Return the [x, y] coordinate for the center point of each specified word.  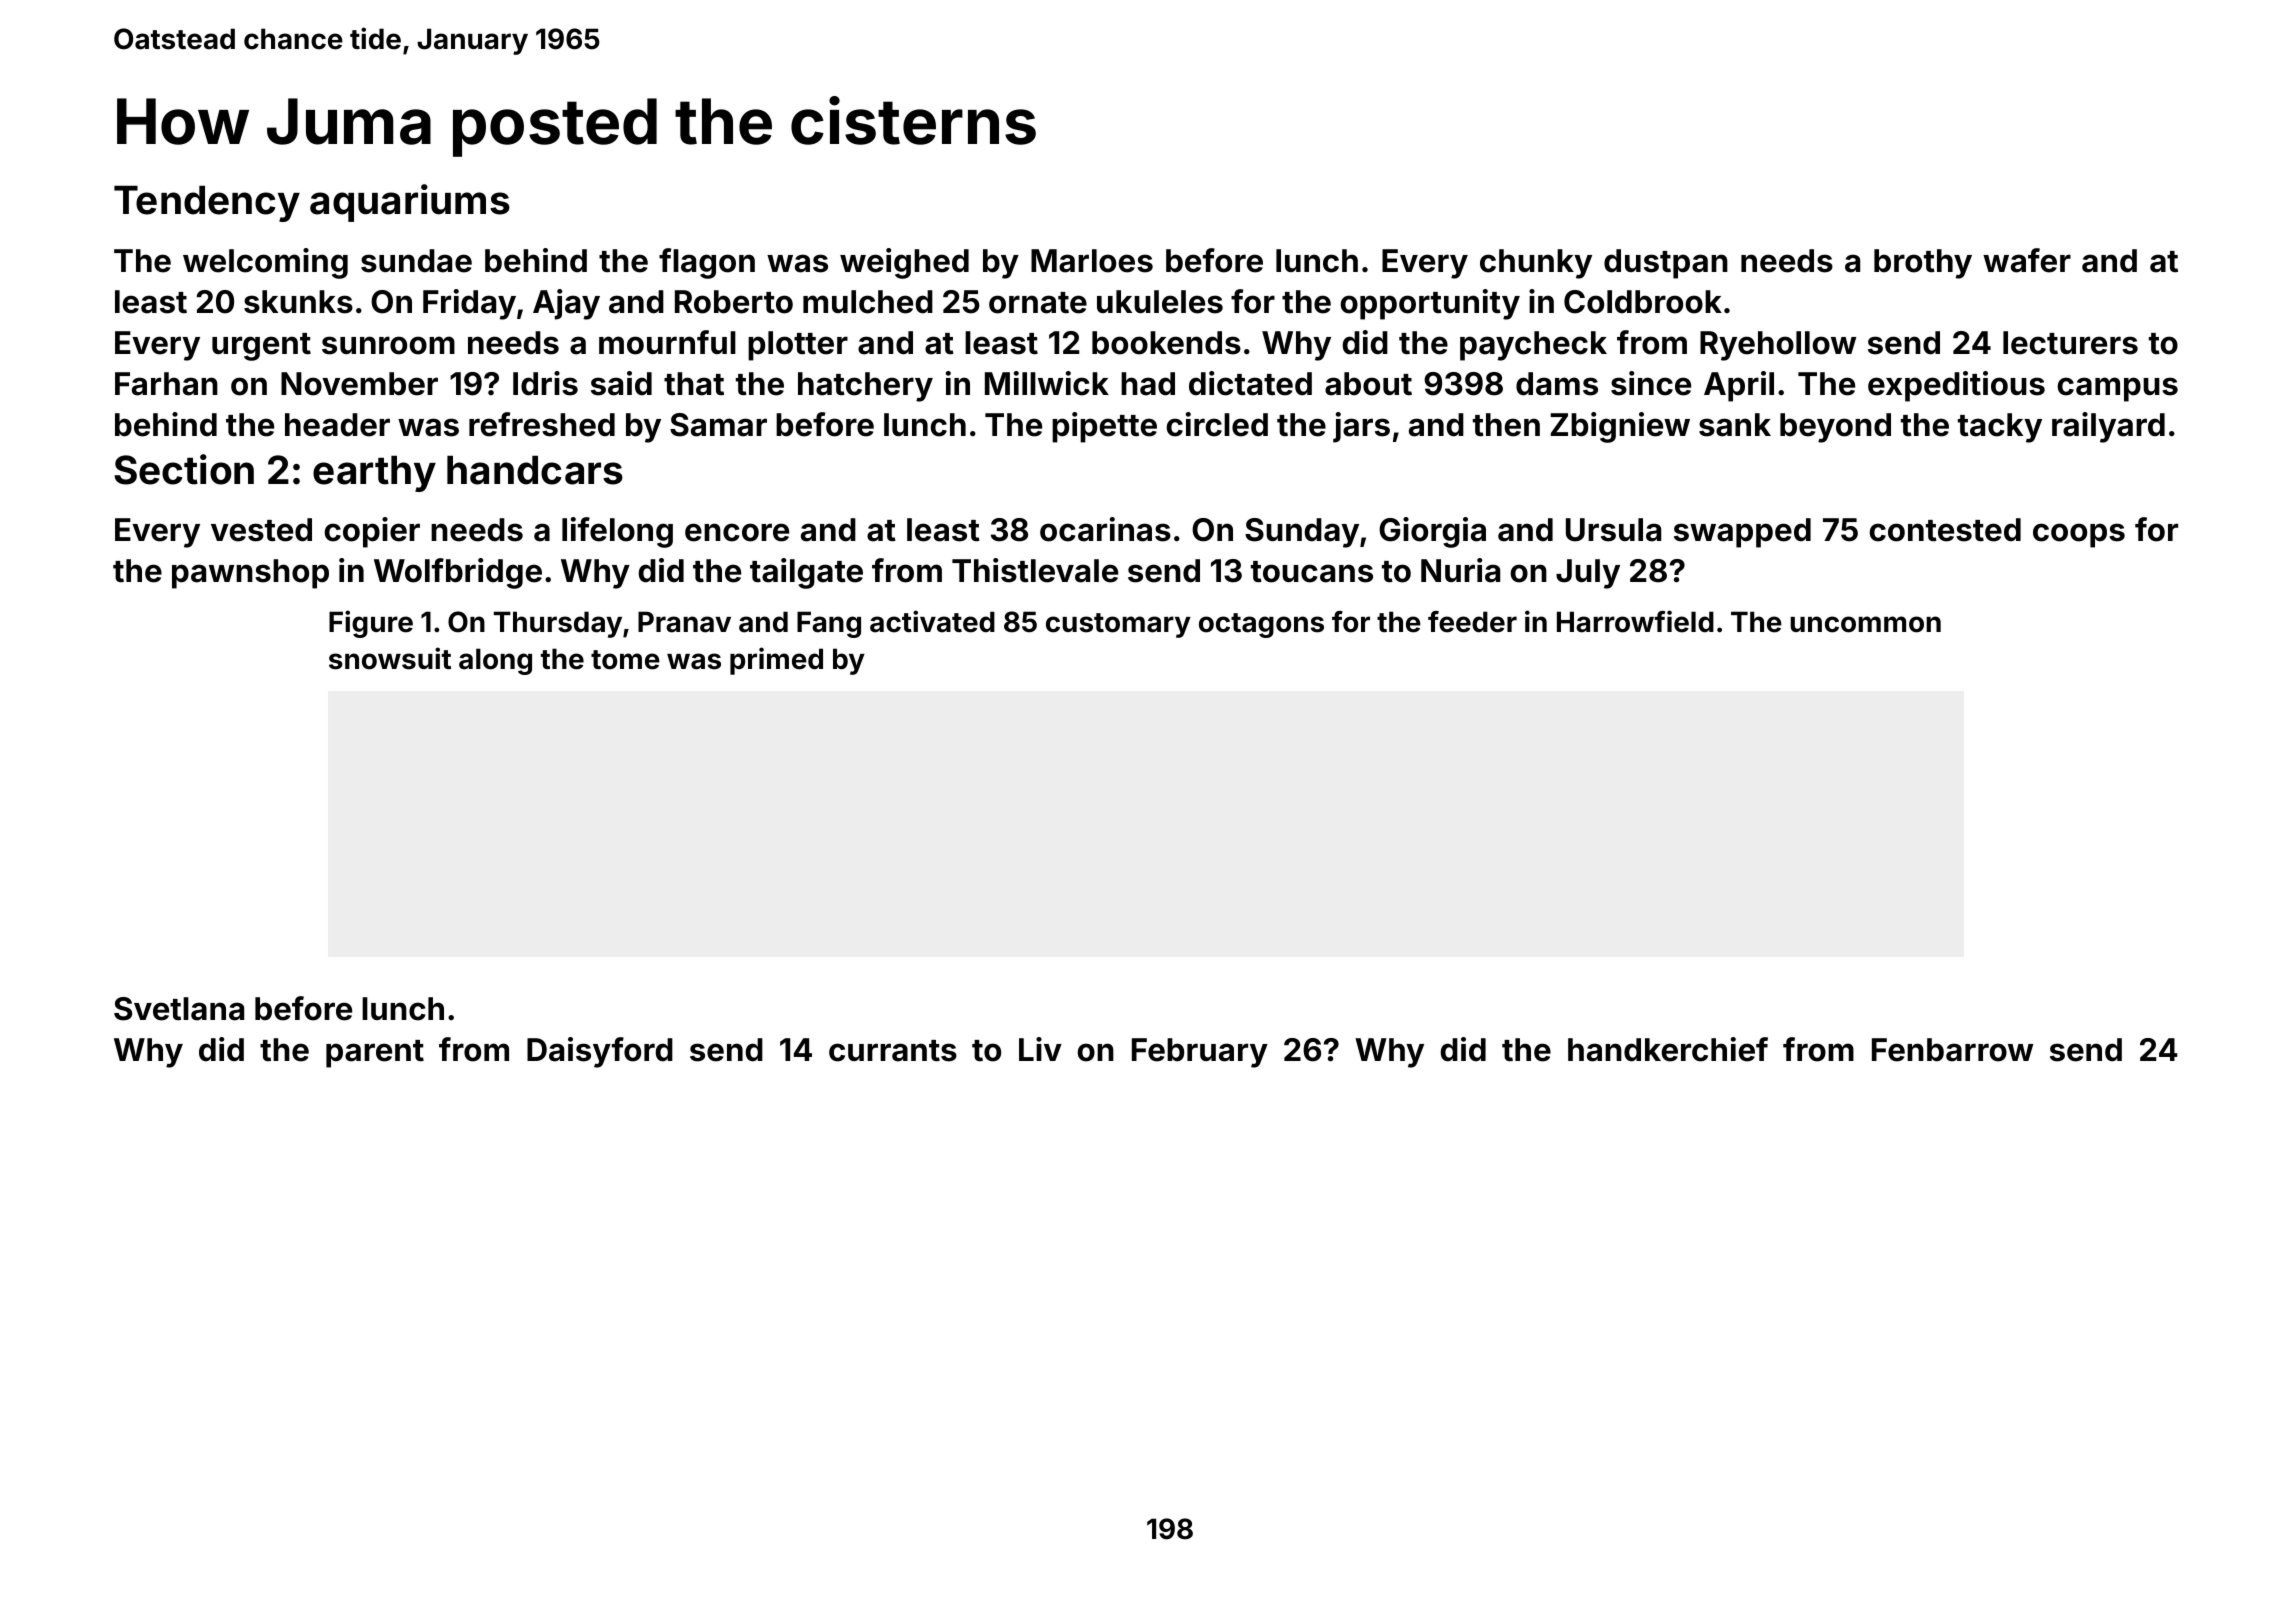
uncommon [1865, 624]
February [1200, 1053]
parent [375, 1054]
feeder [1472, 622]
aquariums [410, 203]
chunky [1536, 264]
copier [372, 532]
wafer [2027, 260]
